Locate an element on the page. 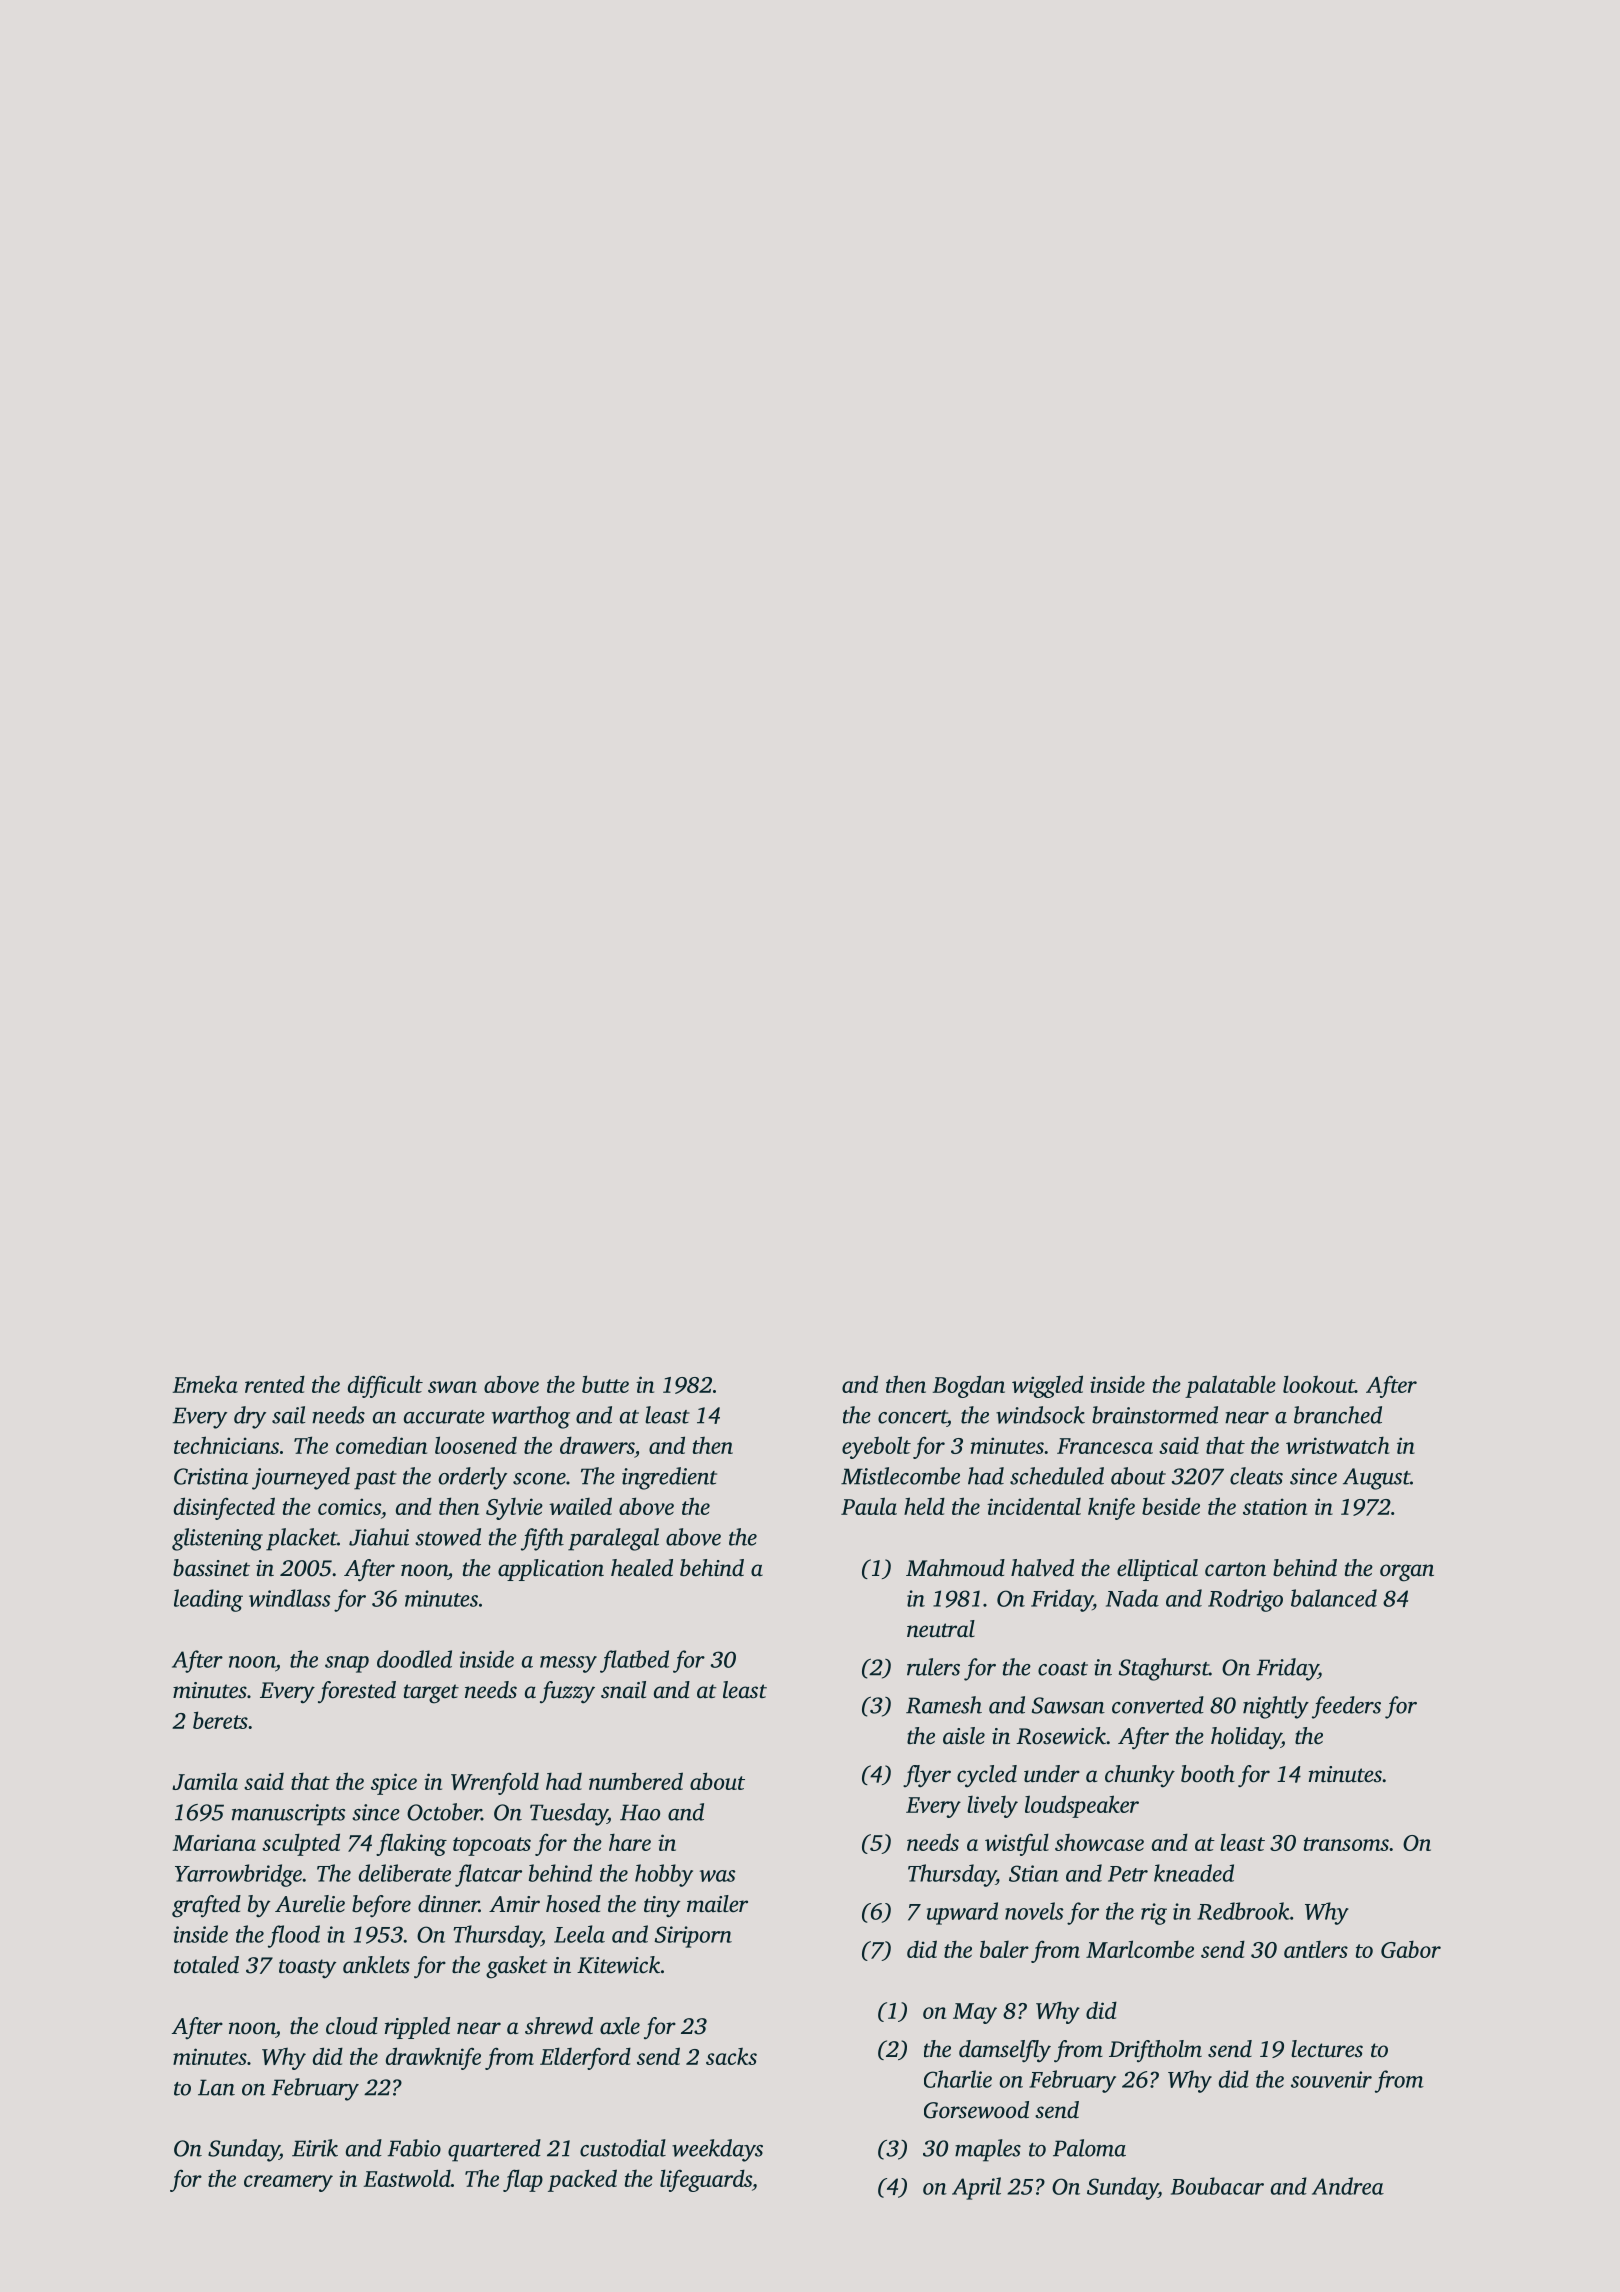  Mariana is located at coordinates (214, 1842).
